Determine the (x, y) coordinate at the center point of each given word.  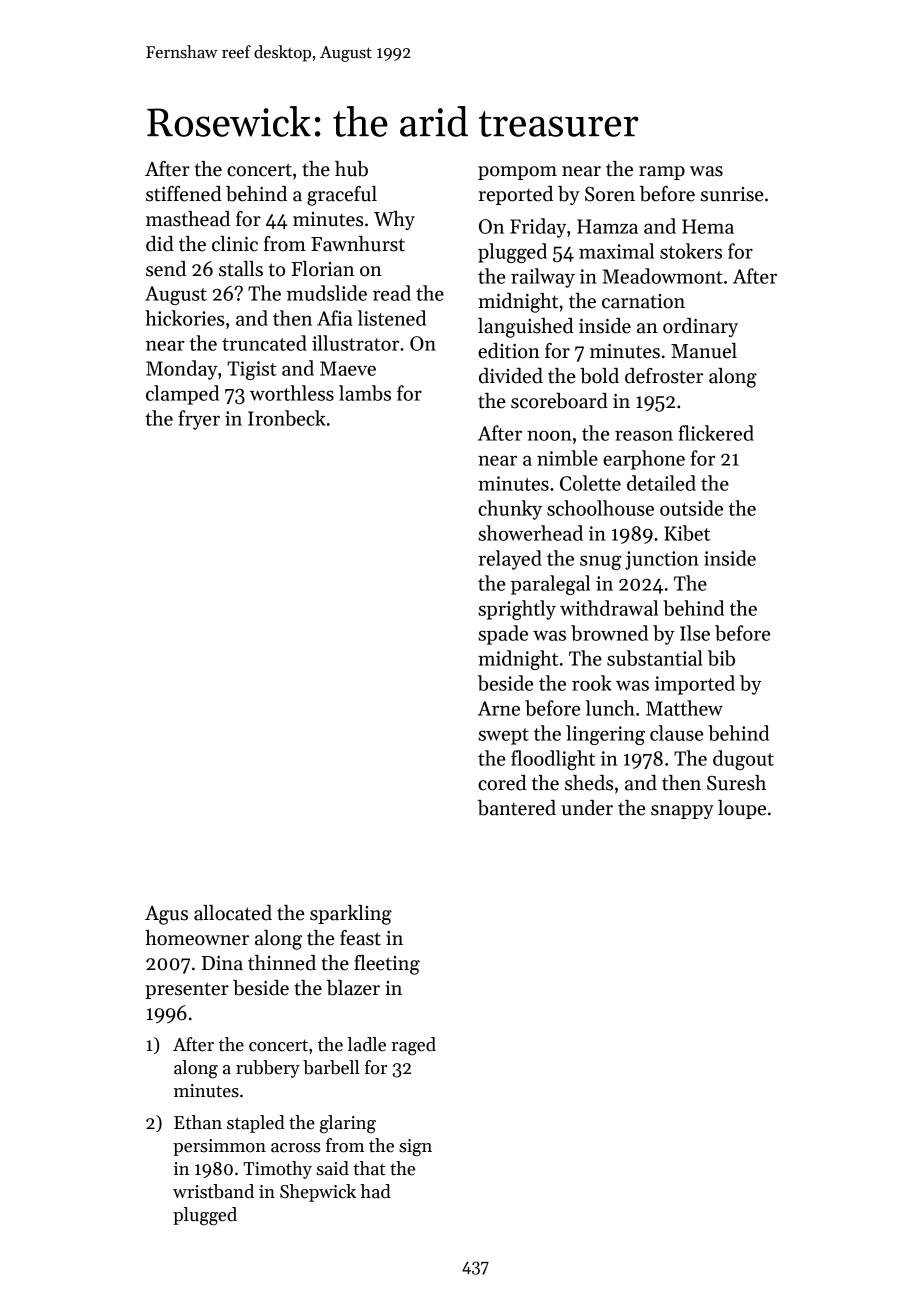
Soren (610, 194)
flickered (716, 433)
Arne (499, 708)
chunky (510, 510)
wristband (213, 1191)
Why (394, 220)
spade (503, 635)
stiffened (183, 194)
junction (662, 560)
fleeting (387, 965)
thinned (282, 963)
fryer (199, 420)
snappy (682, 812)
